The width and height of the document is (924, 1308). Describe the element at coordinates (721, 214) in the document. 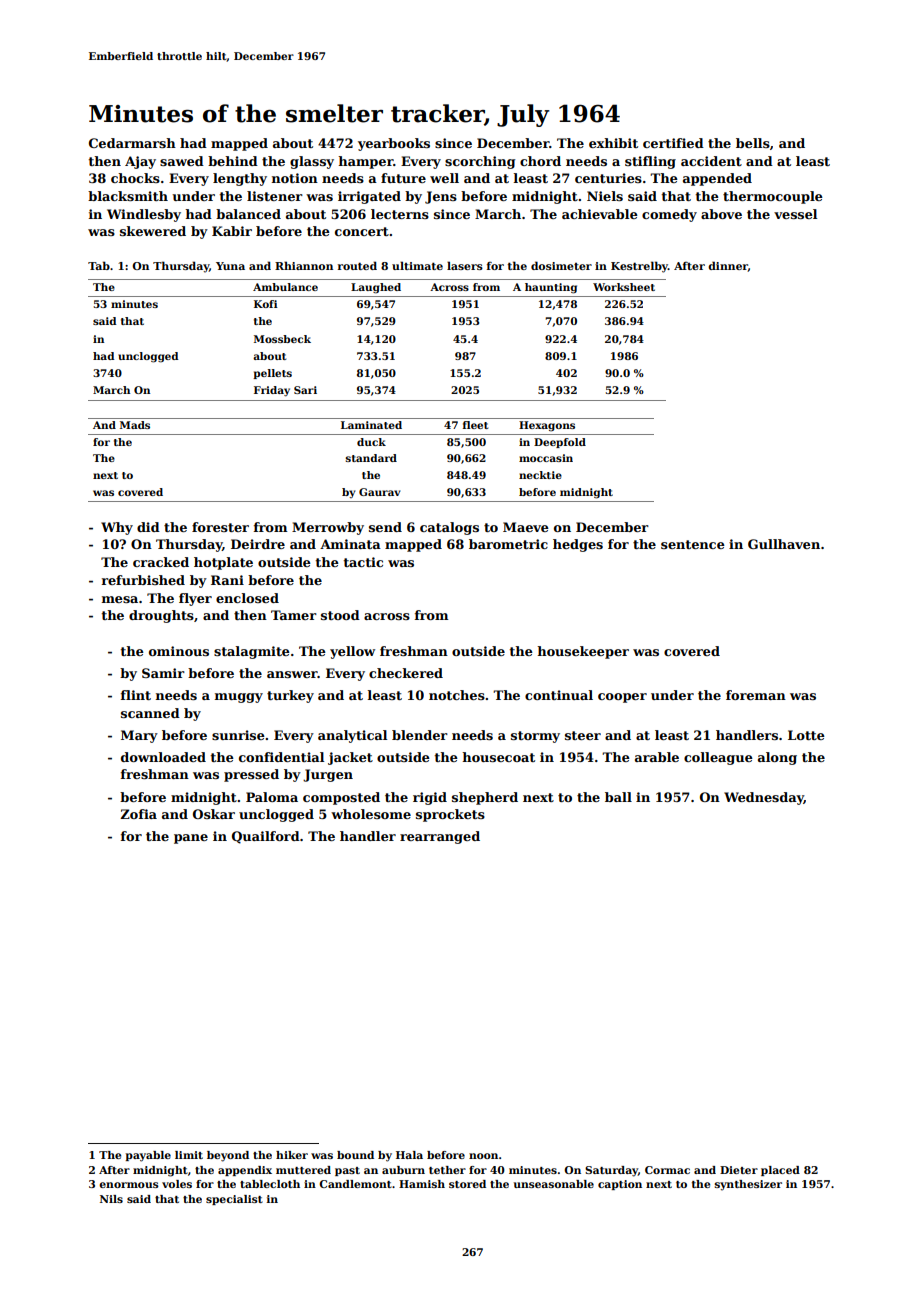

I see `above` at that location.
